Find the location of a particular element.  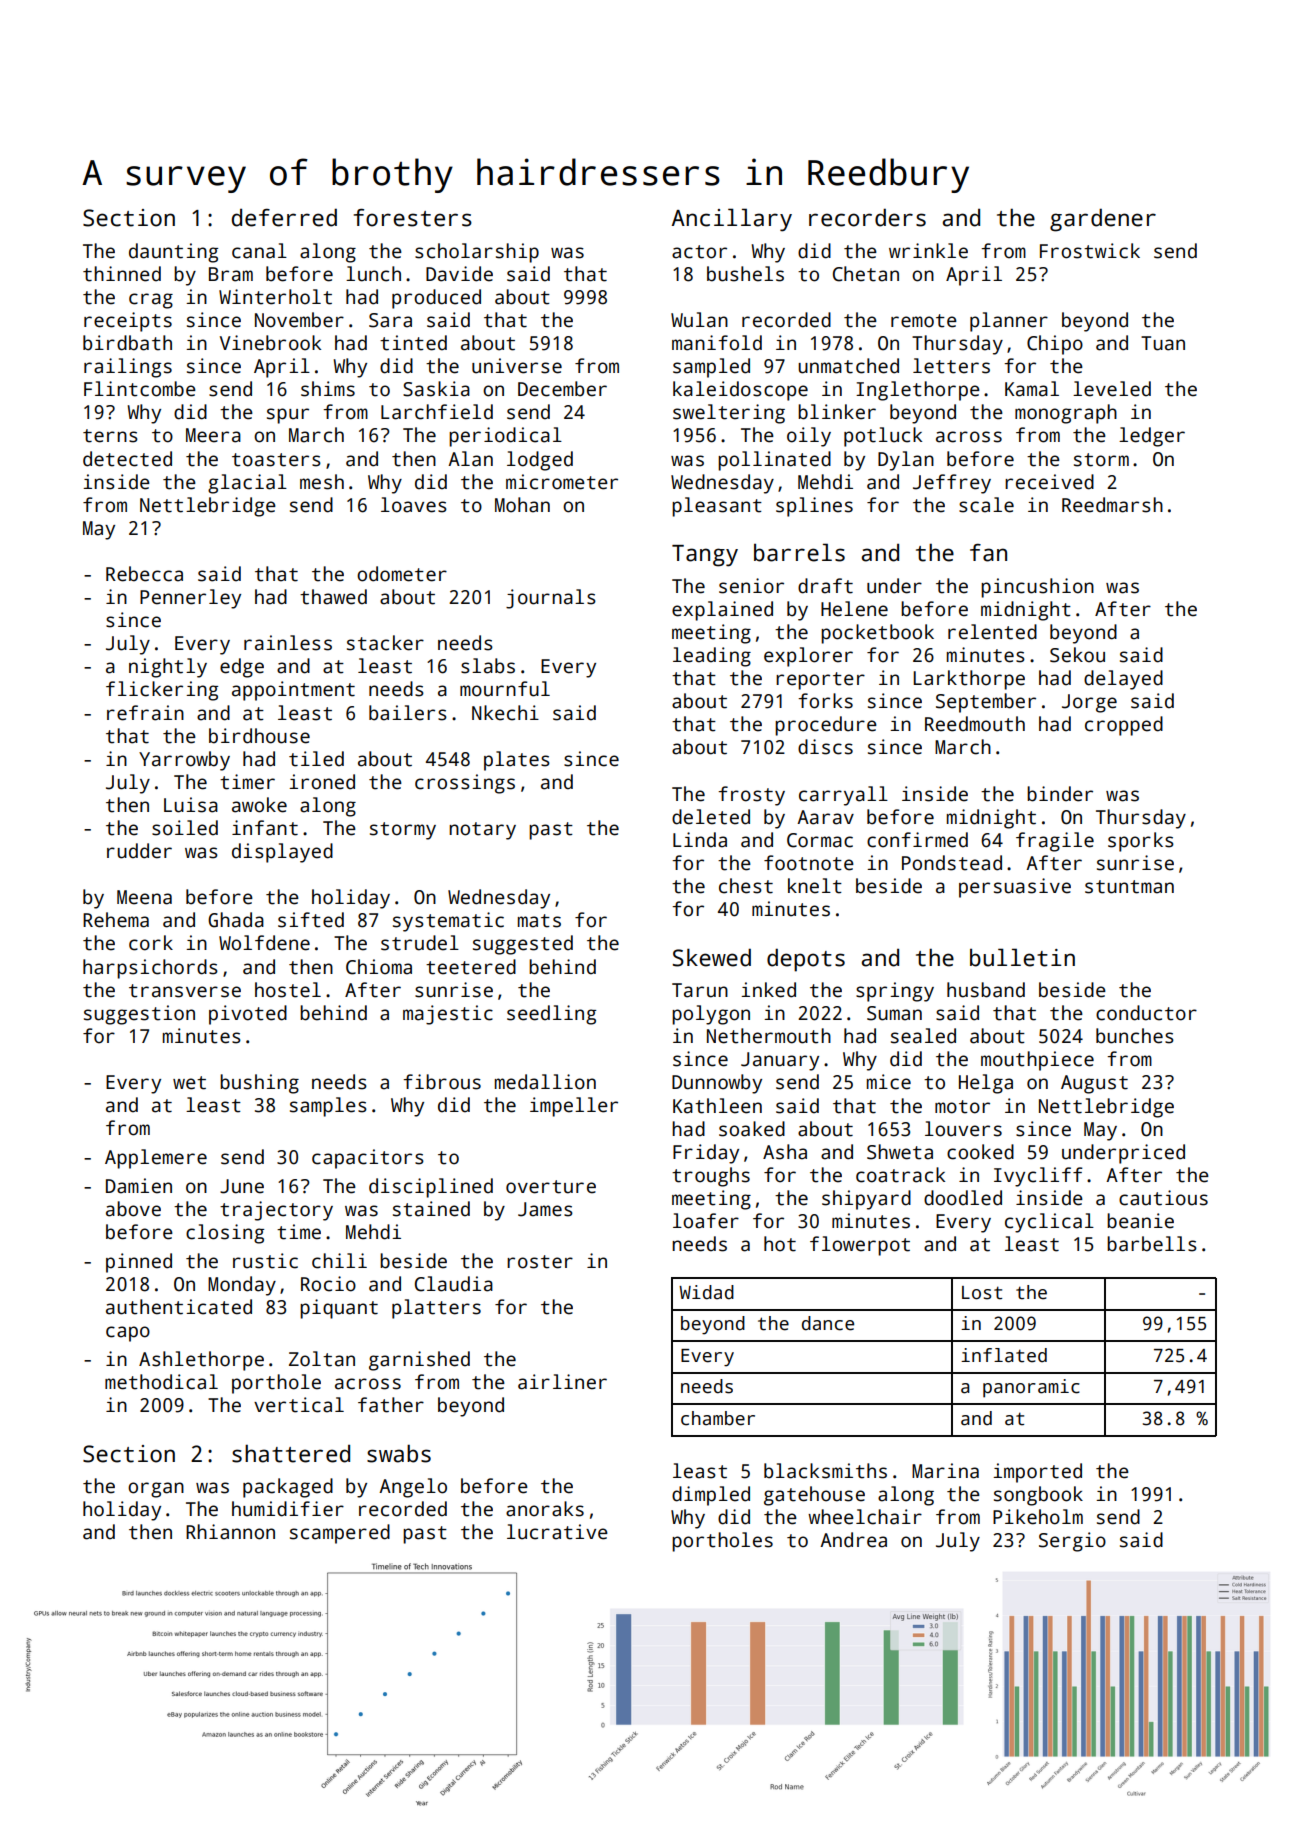

Claudia is located at coordinates (454, 1284).
